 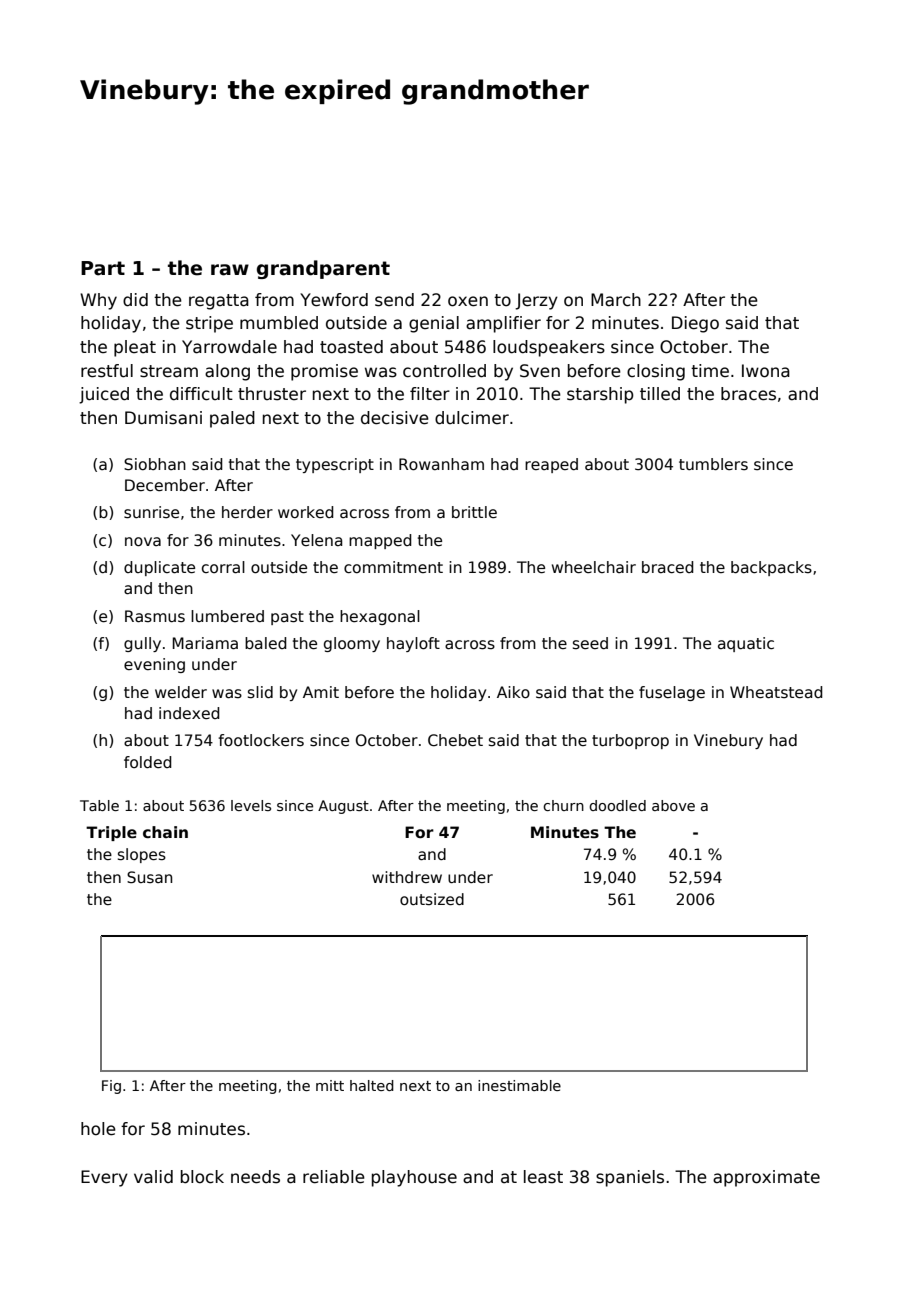 I want to click on August, so click(x=343, y=807).
